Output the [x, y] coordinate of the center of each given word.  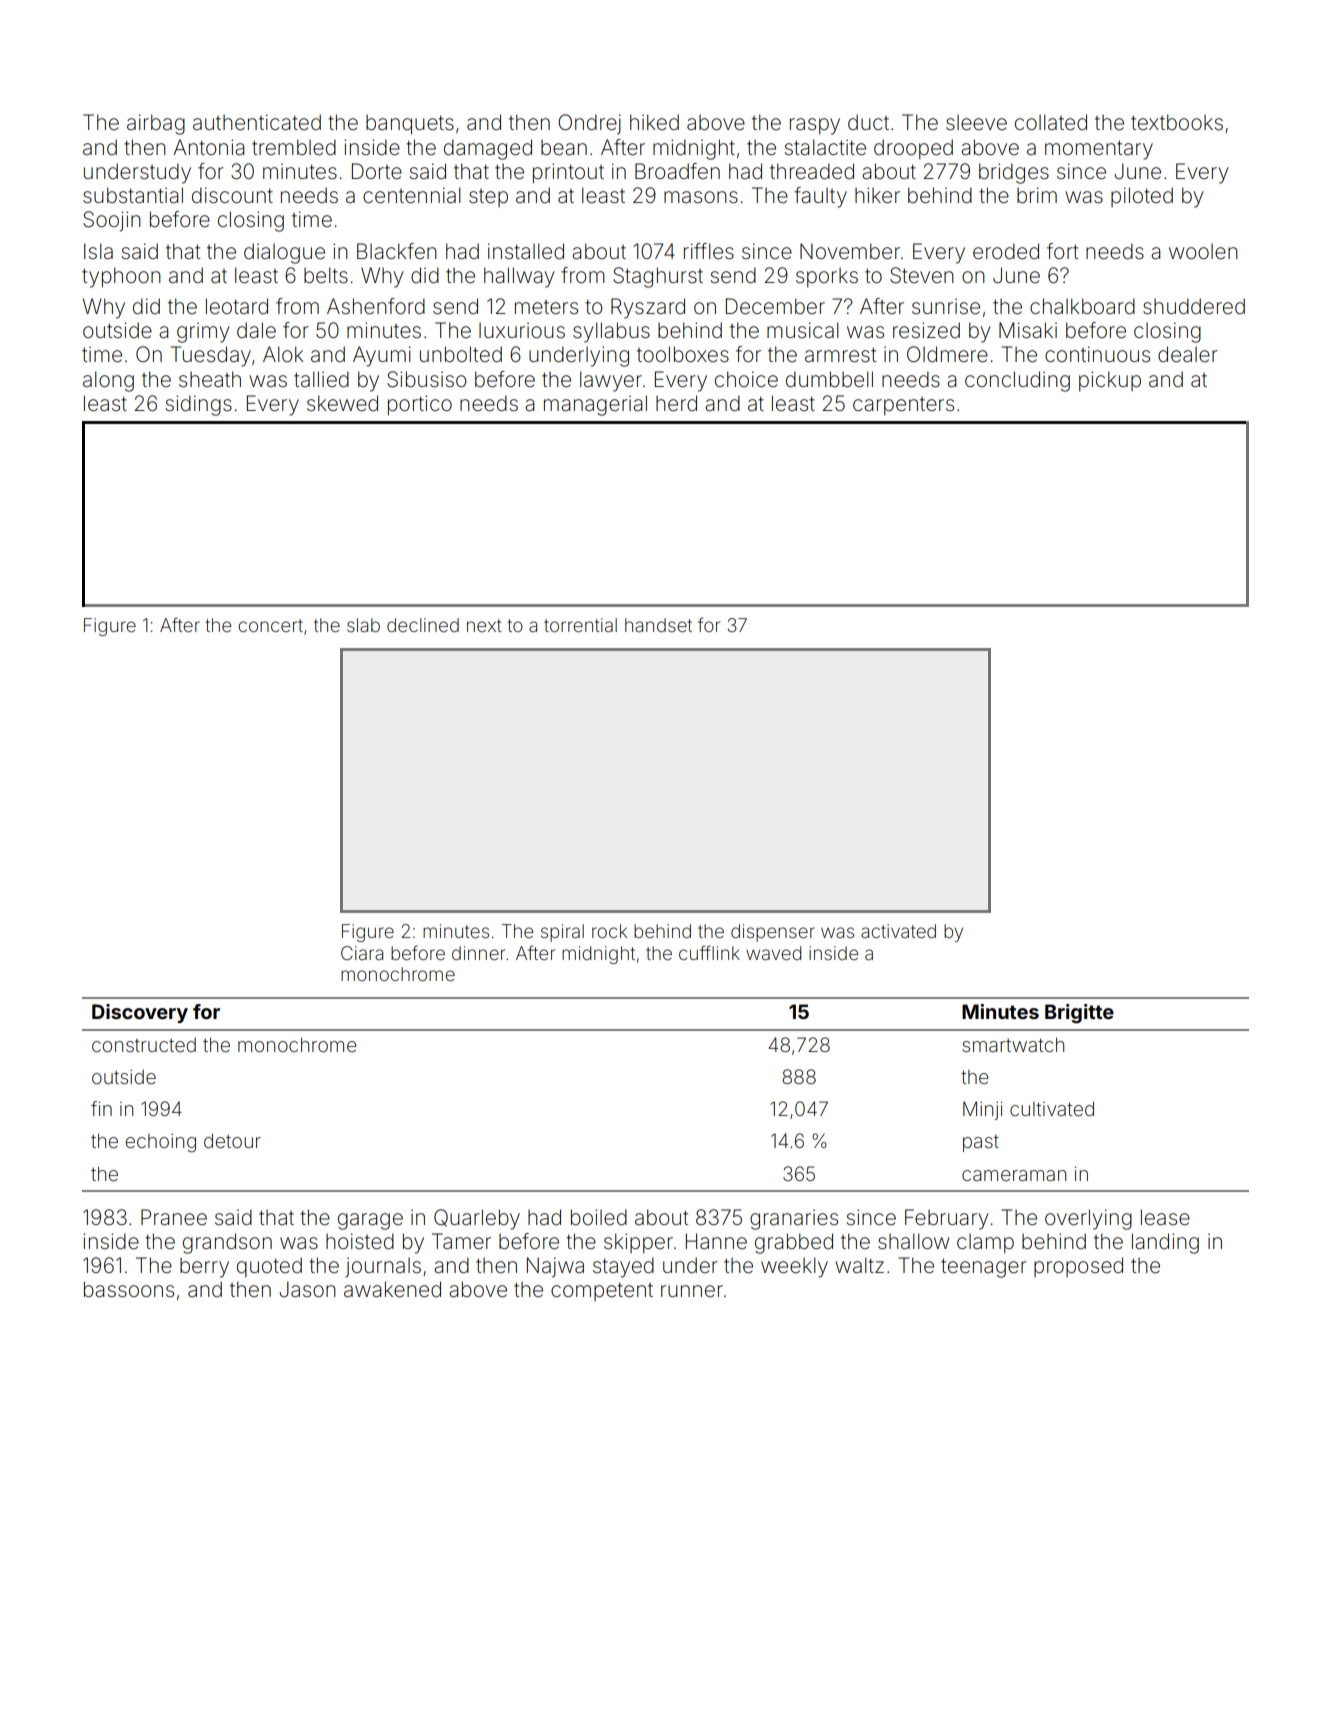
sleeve [976, 123]
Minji [982, 1110]
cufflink [709, 952]
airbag [156, 124]
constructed [144, 1045]
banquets [410, 125]
